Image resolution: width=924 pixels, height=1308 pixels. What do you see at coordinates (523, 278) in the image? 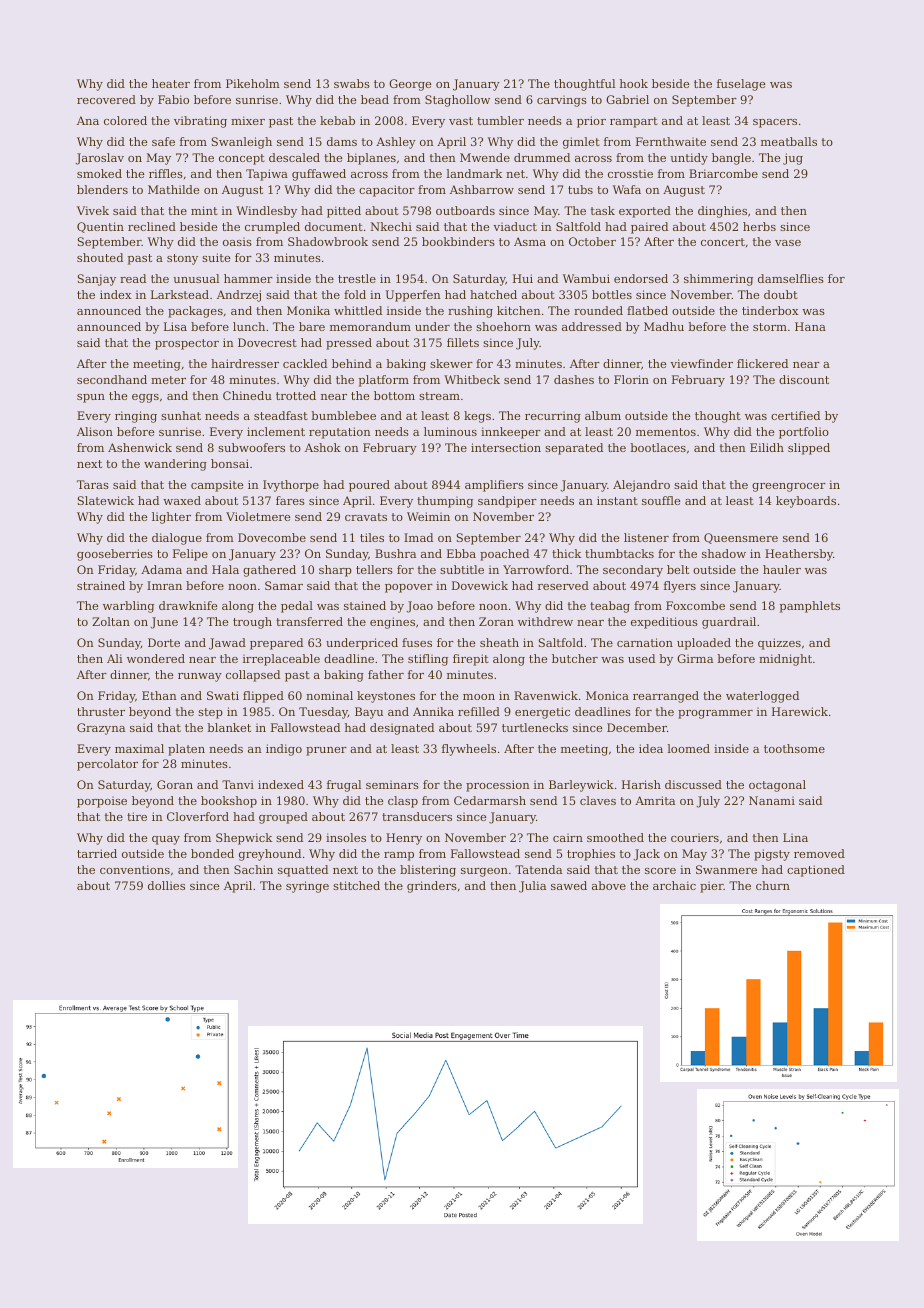
I see `Hui` at bounding box center [523, 278].
